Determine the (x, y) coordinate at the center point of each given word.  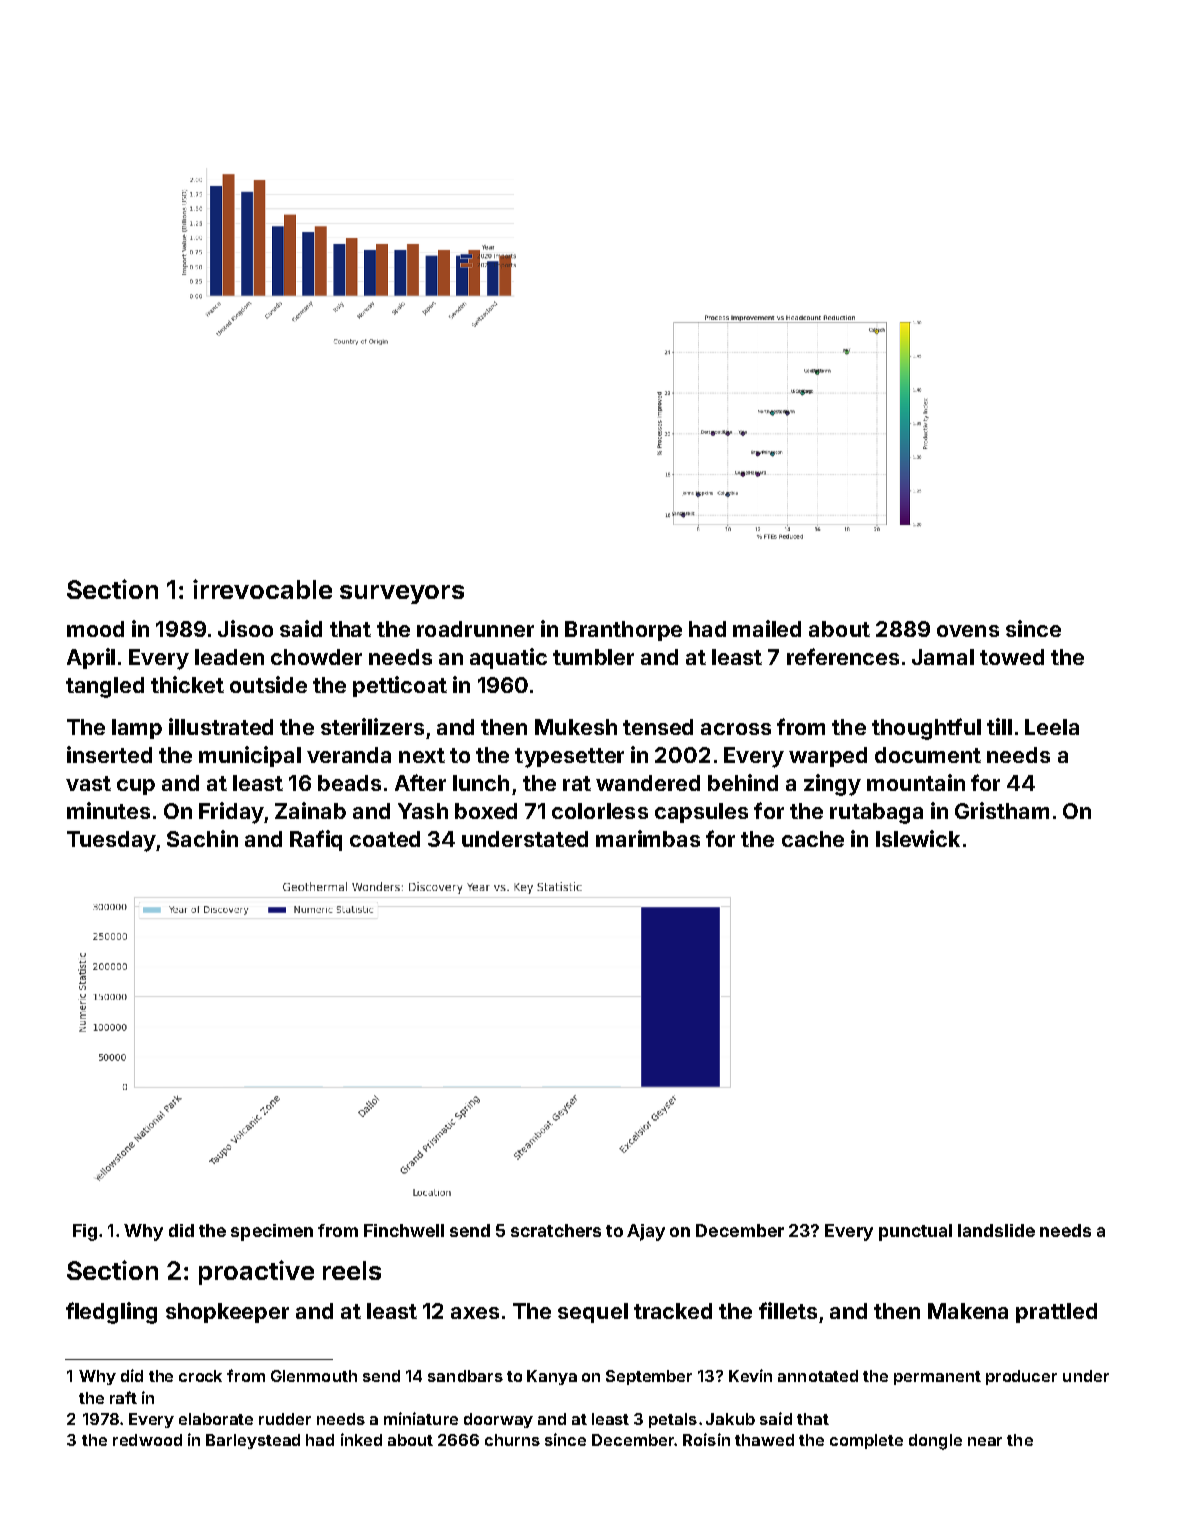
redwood (147, 1440)
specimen (272, 1232)
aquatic (508, 658)
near (985, 1441)
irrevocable (262, 589)
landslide (996, 1230)
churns (512, 1440)
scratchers (556, 1230)
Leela (1052, 727)
